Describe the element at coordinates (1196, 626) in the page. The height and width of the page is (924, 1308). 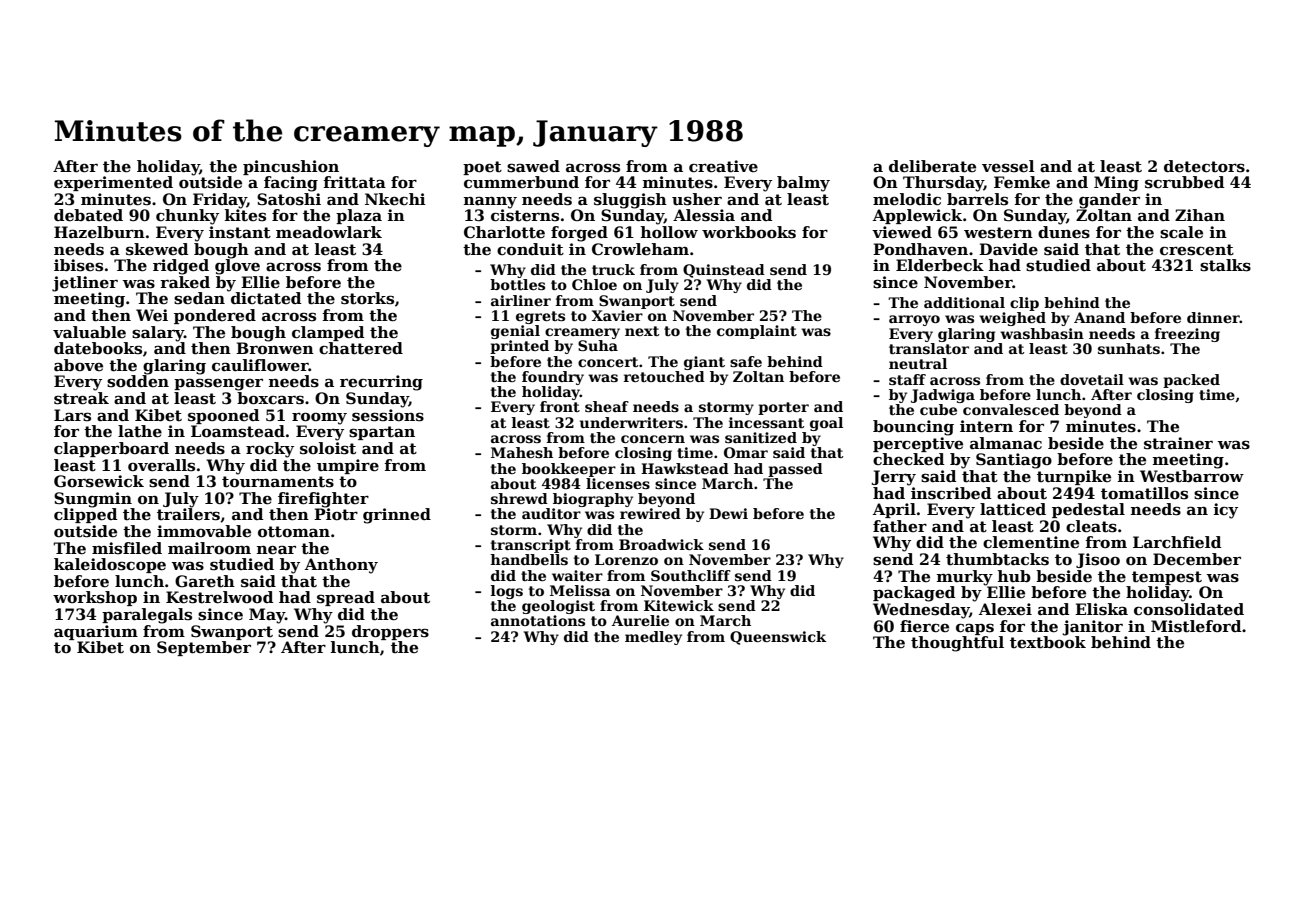
I see `Mistleford` at that location.
